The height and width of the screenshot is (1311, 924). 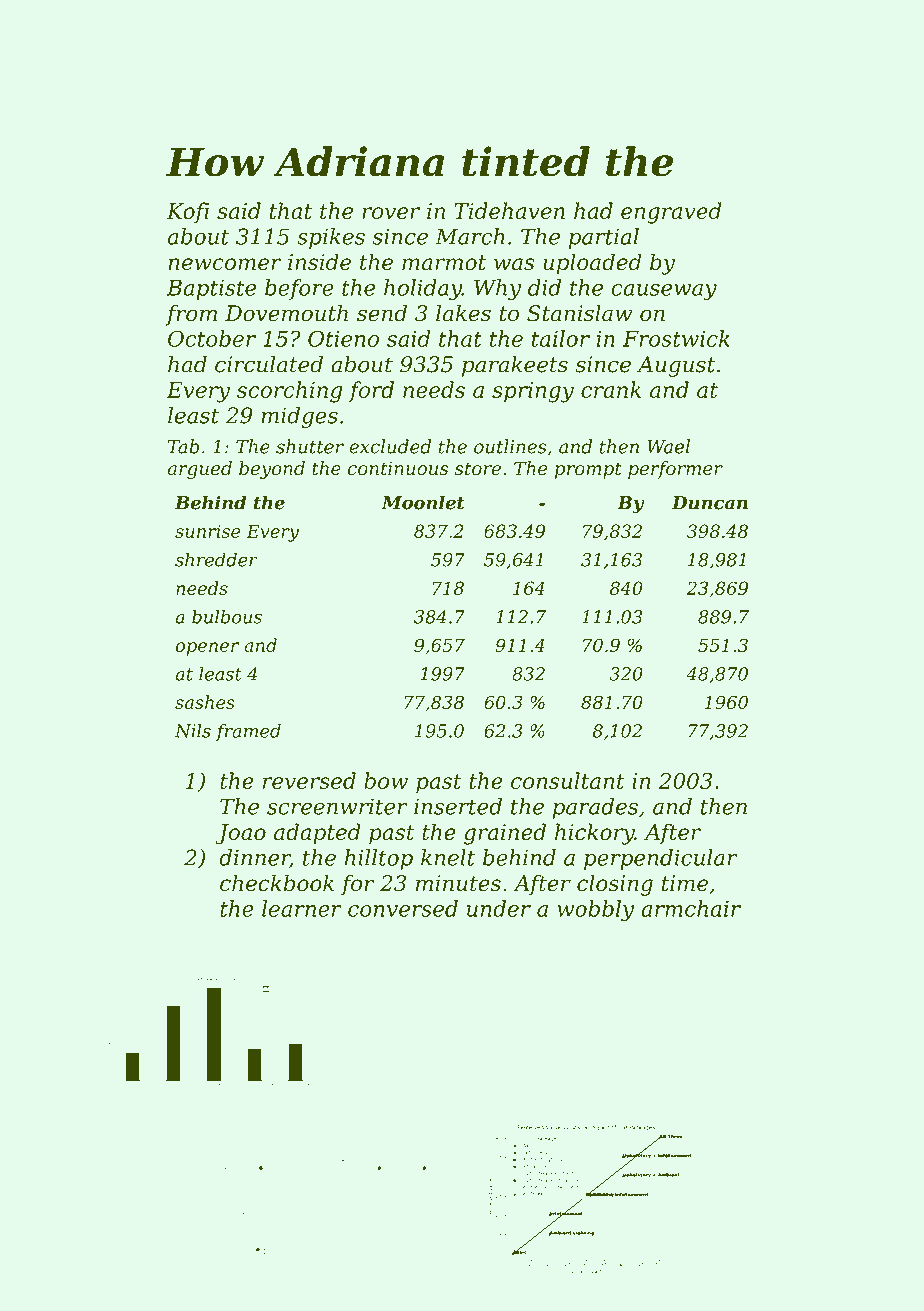 I want to click on checkbook, so click(x=277, y=883).
